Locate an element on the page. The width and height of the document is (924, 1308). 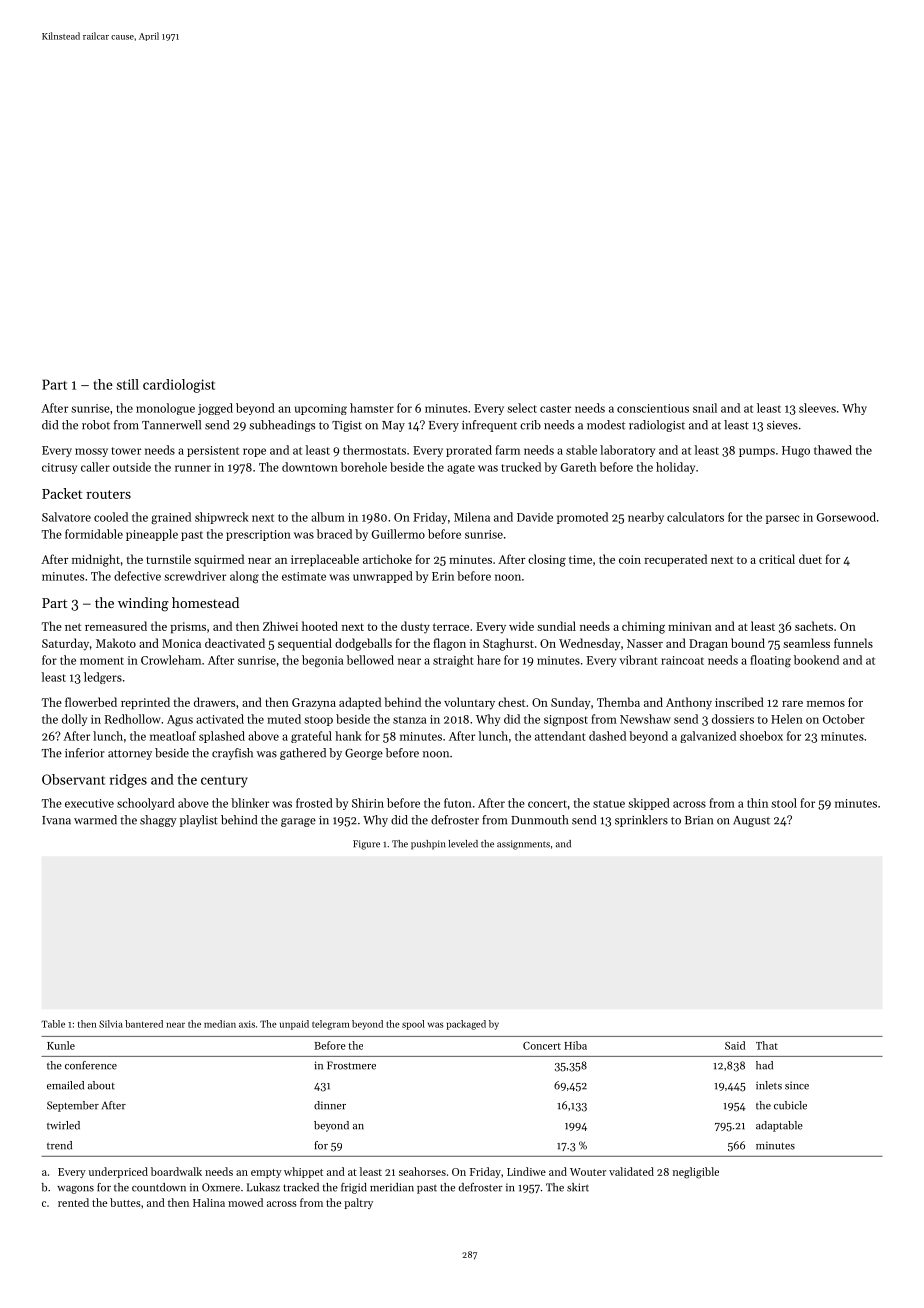
August is located at coordinates (751, 821).
